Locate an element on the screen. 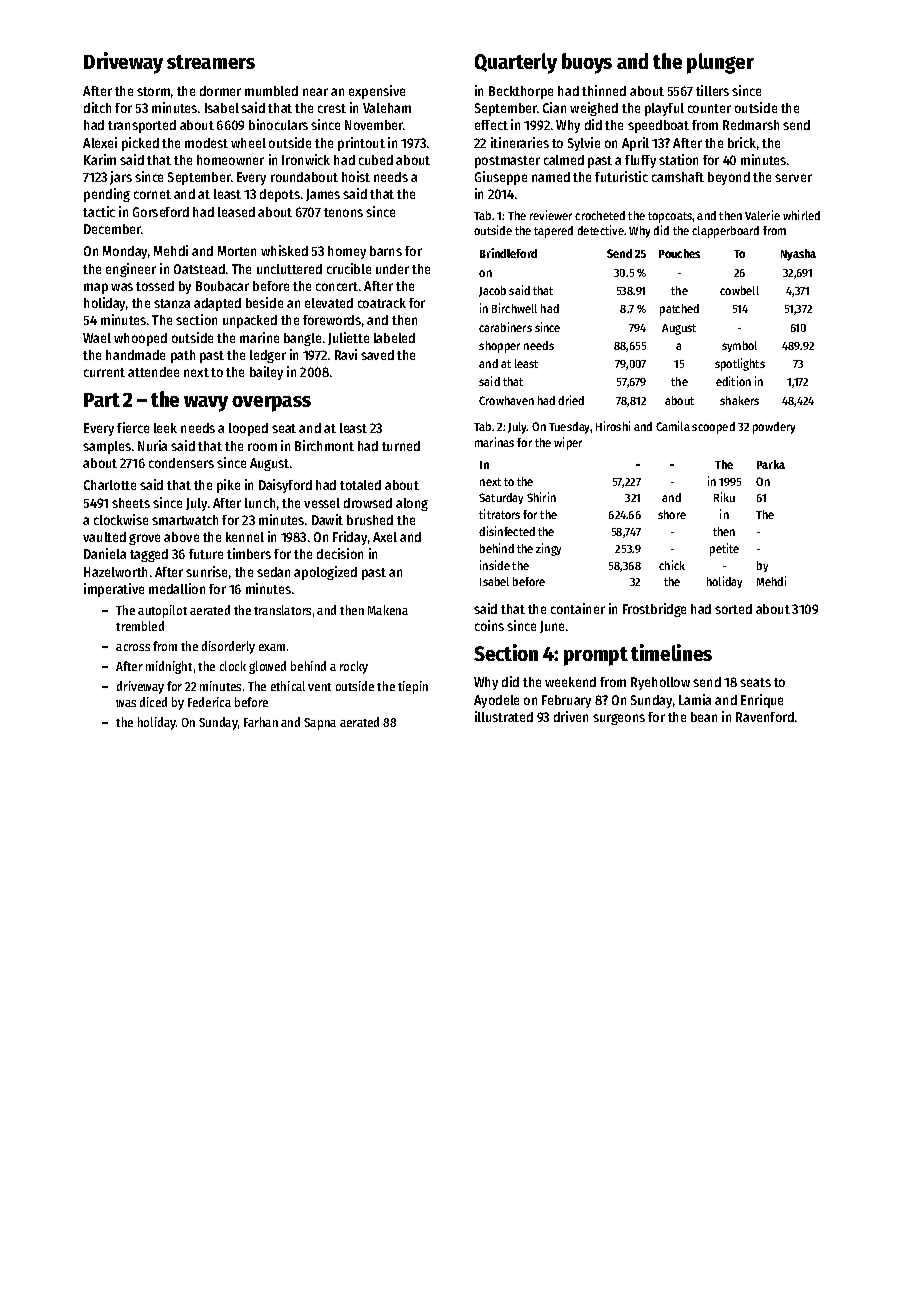 Image resolution: width=908 pixels, height=1316 pixels. itineraries is located at coordinates (520, 142).
